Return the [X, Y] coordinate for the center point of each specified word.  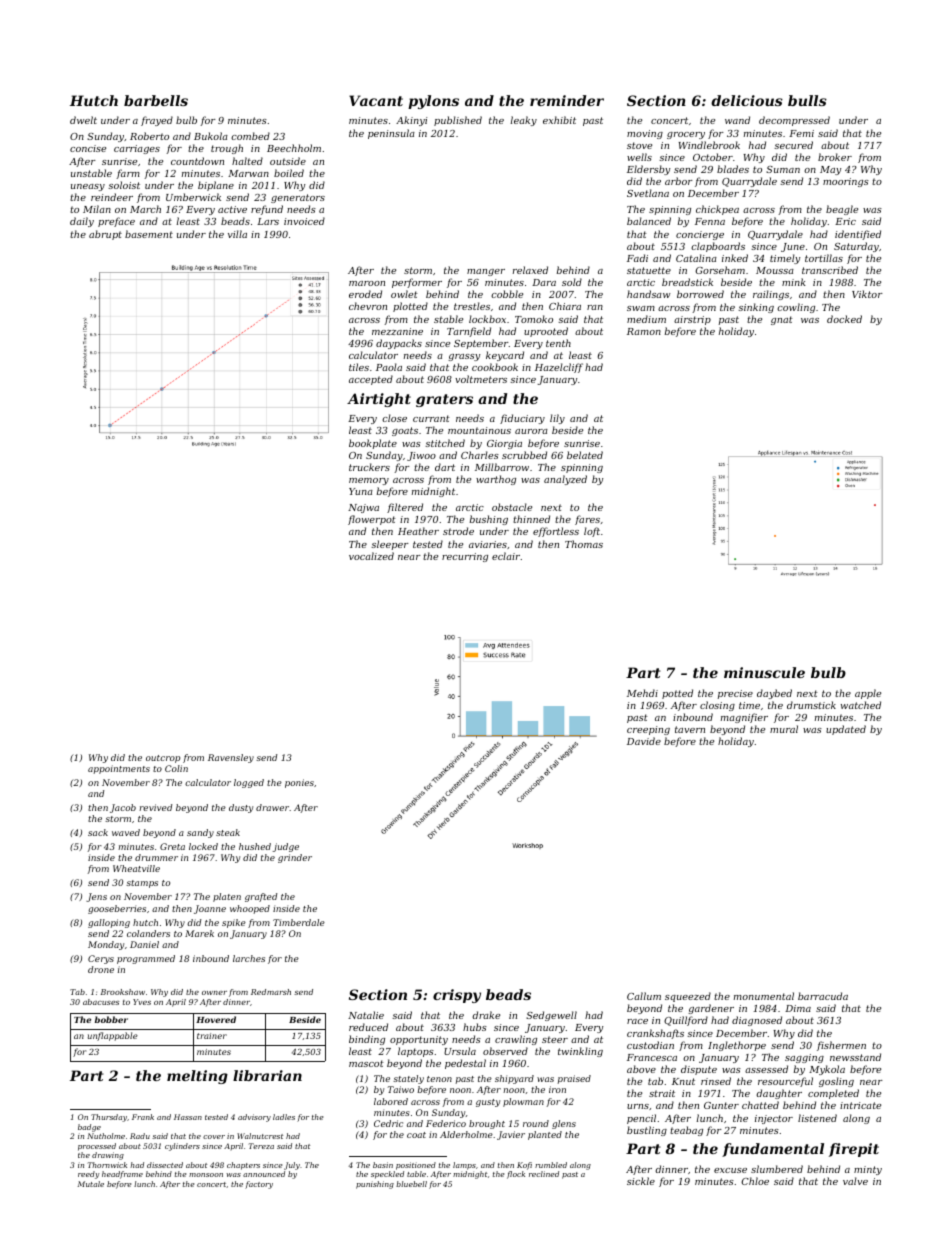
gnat [782, 320]
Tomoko [534, 319]
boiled [289, 173]
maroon [367, 283]
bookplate [373, 444]
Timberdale [299, 922]
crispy [457, 996]
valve [855, 1181]
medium [646, 319]
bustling [647, 1131]
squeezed [688, 997]
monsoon [206, 1175]
